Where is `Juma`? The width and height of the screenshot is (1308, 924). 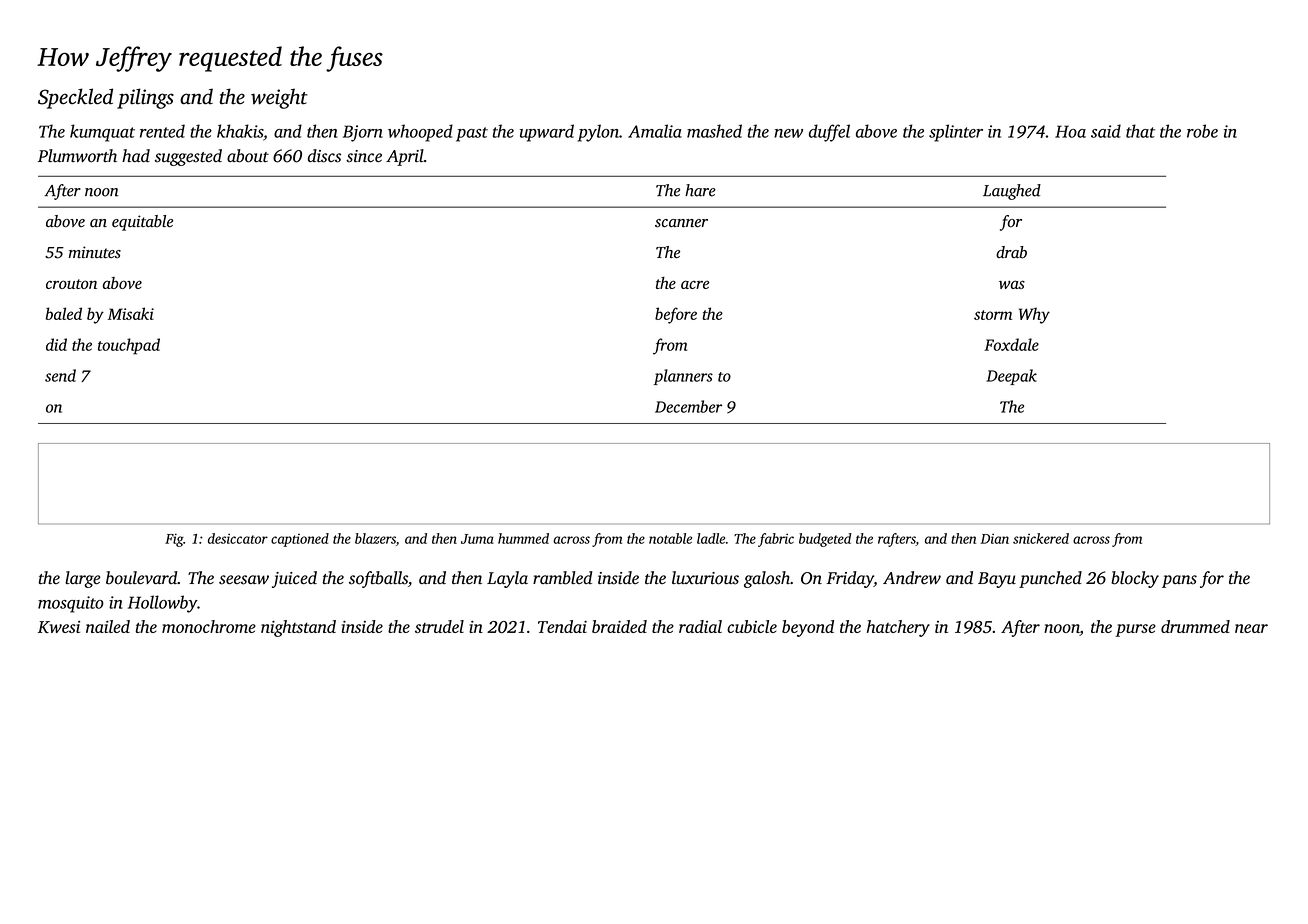
Juma is located at coordinates (477, 539).
